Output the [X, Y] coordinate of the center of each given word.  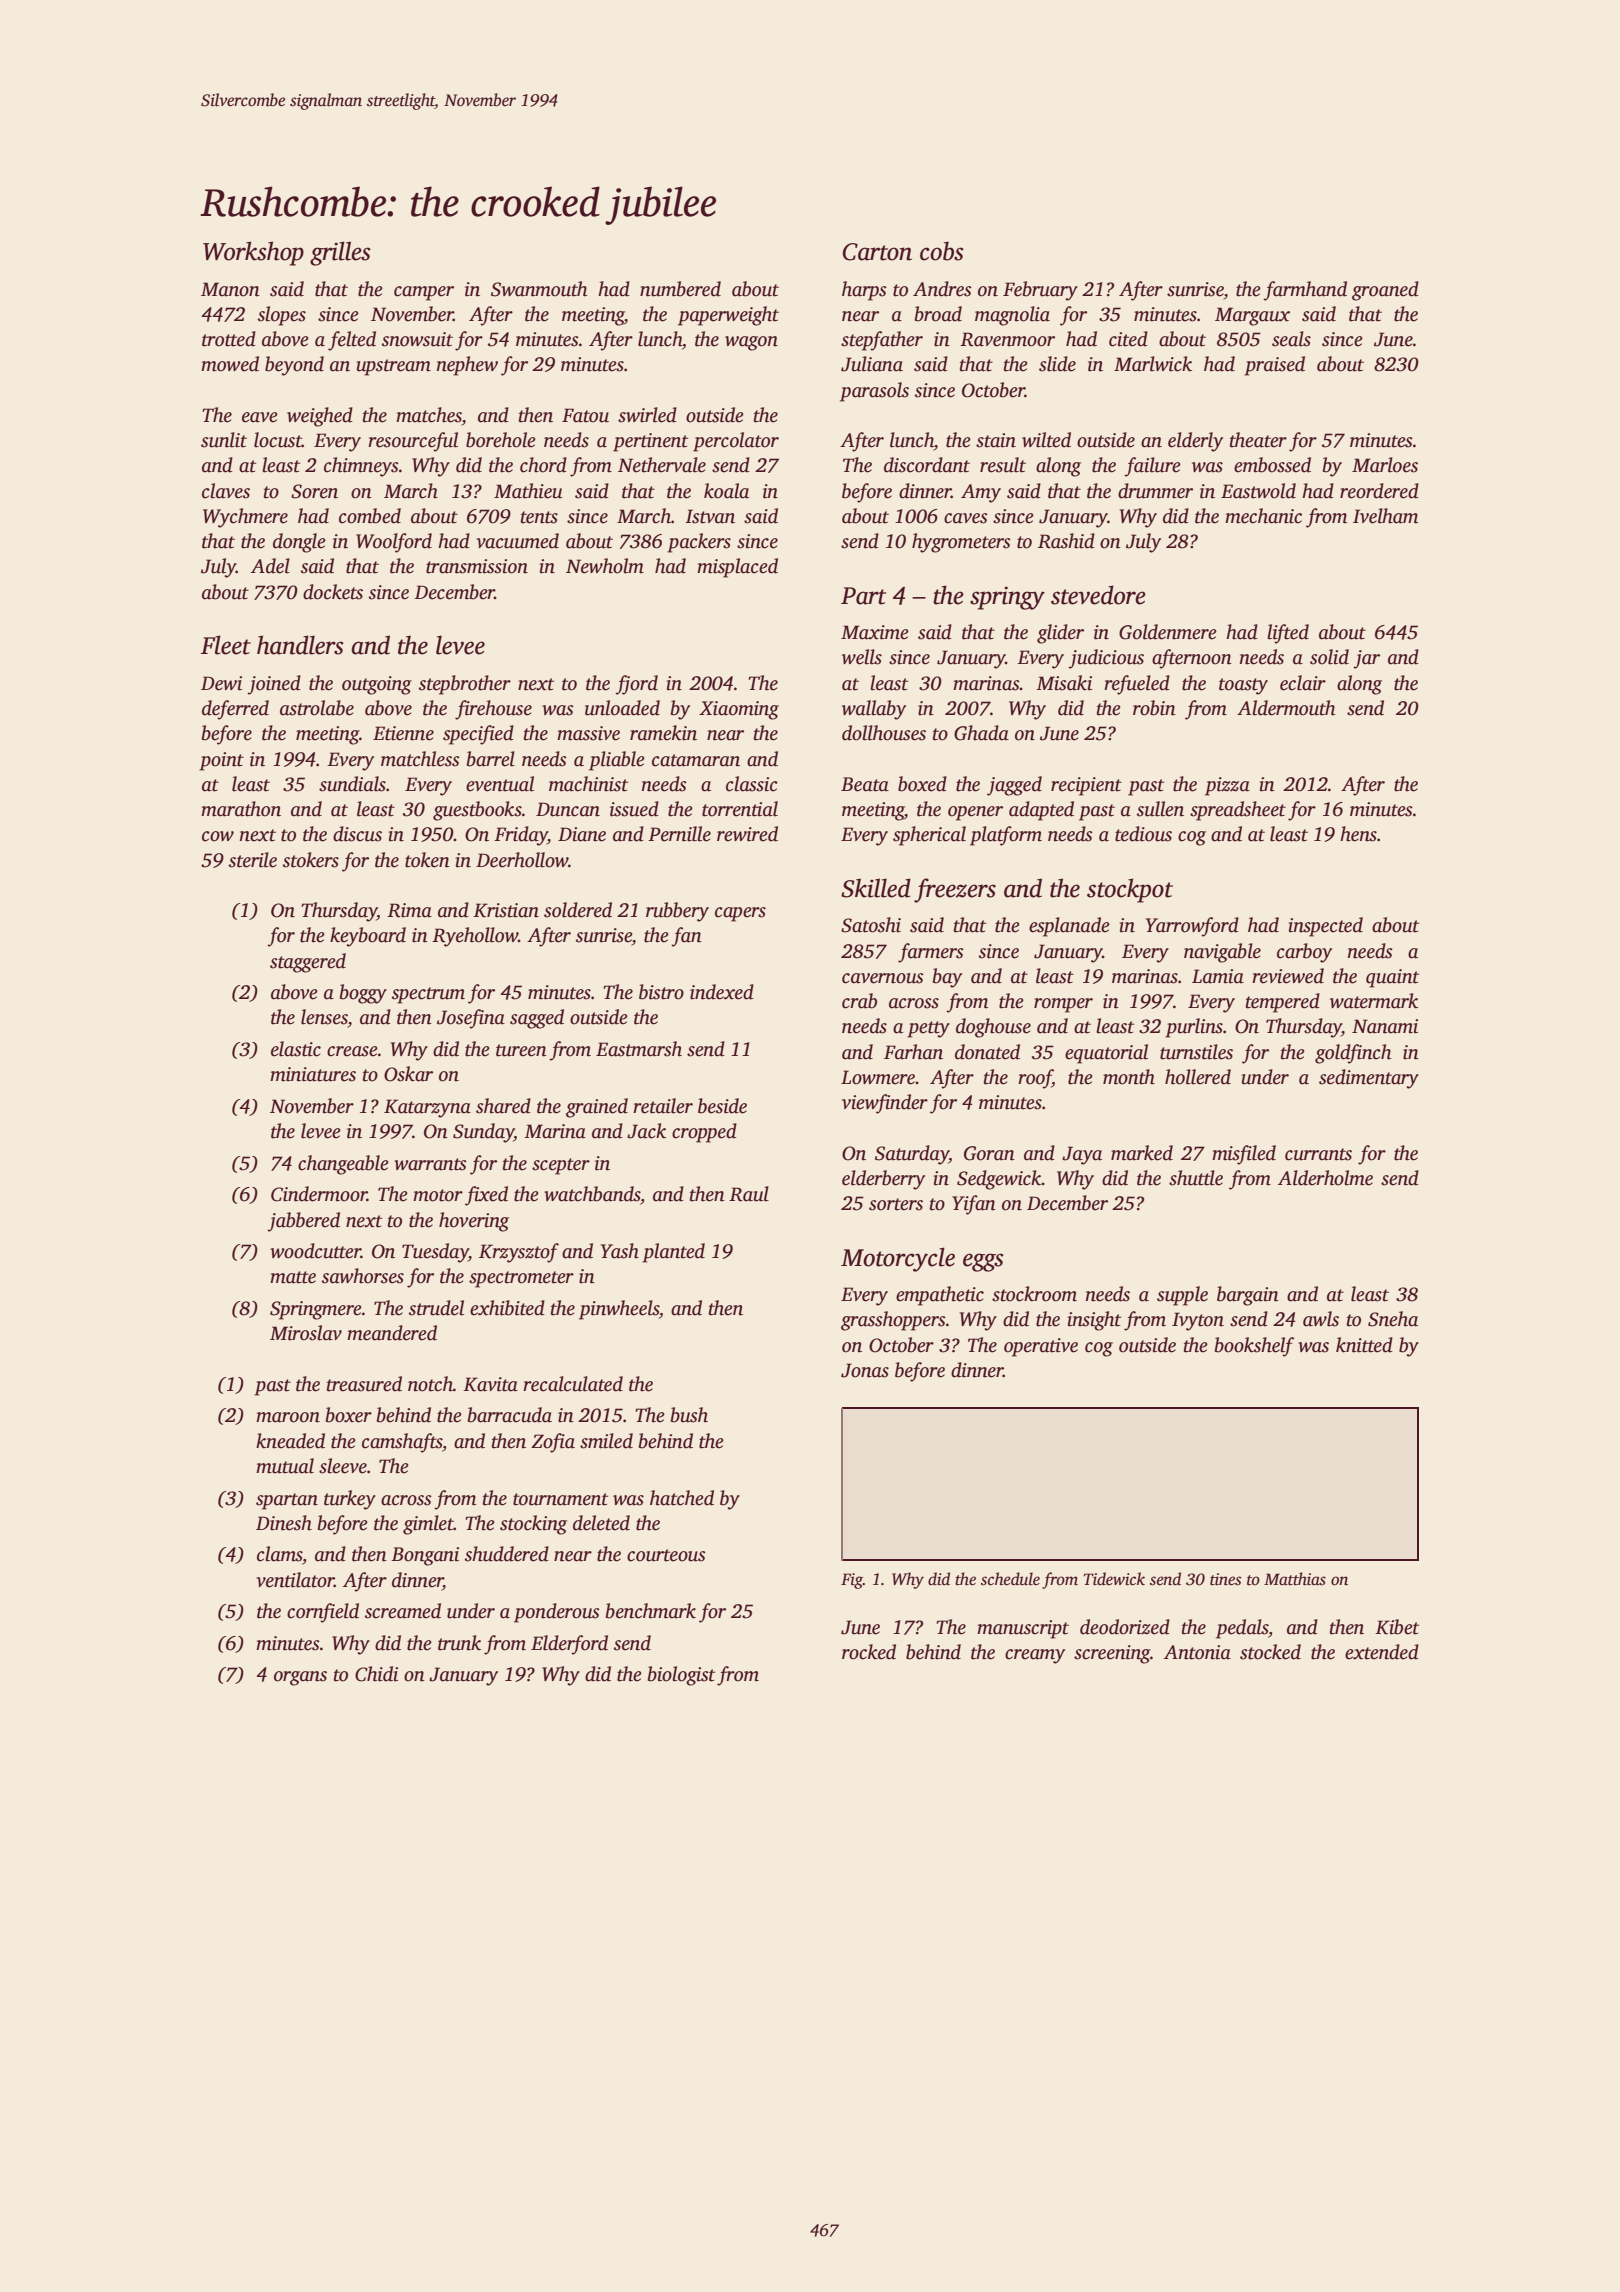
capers [740, 914]
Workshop [253, 253]
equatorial [1106, 1054]
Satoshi [871, 925]
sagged [537, 1019]
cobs [942, 251]
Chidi [376, 1674]
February [1040, 291]
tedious [1143, 834]
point [221, 761]
